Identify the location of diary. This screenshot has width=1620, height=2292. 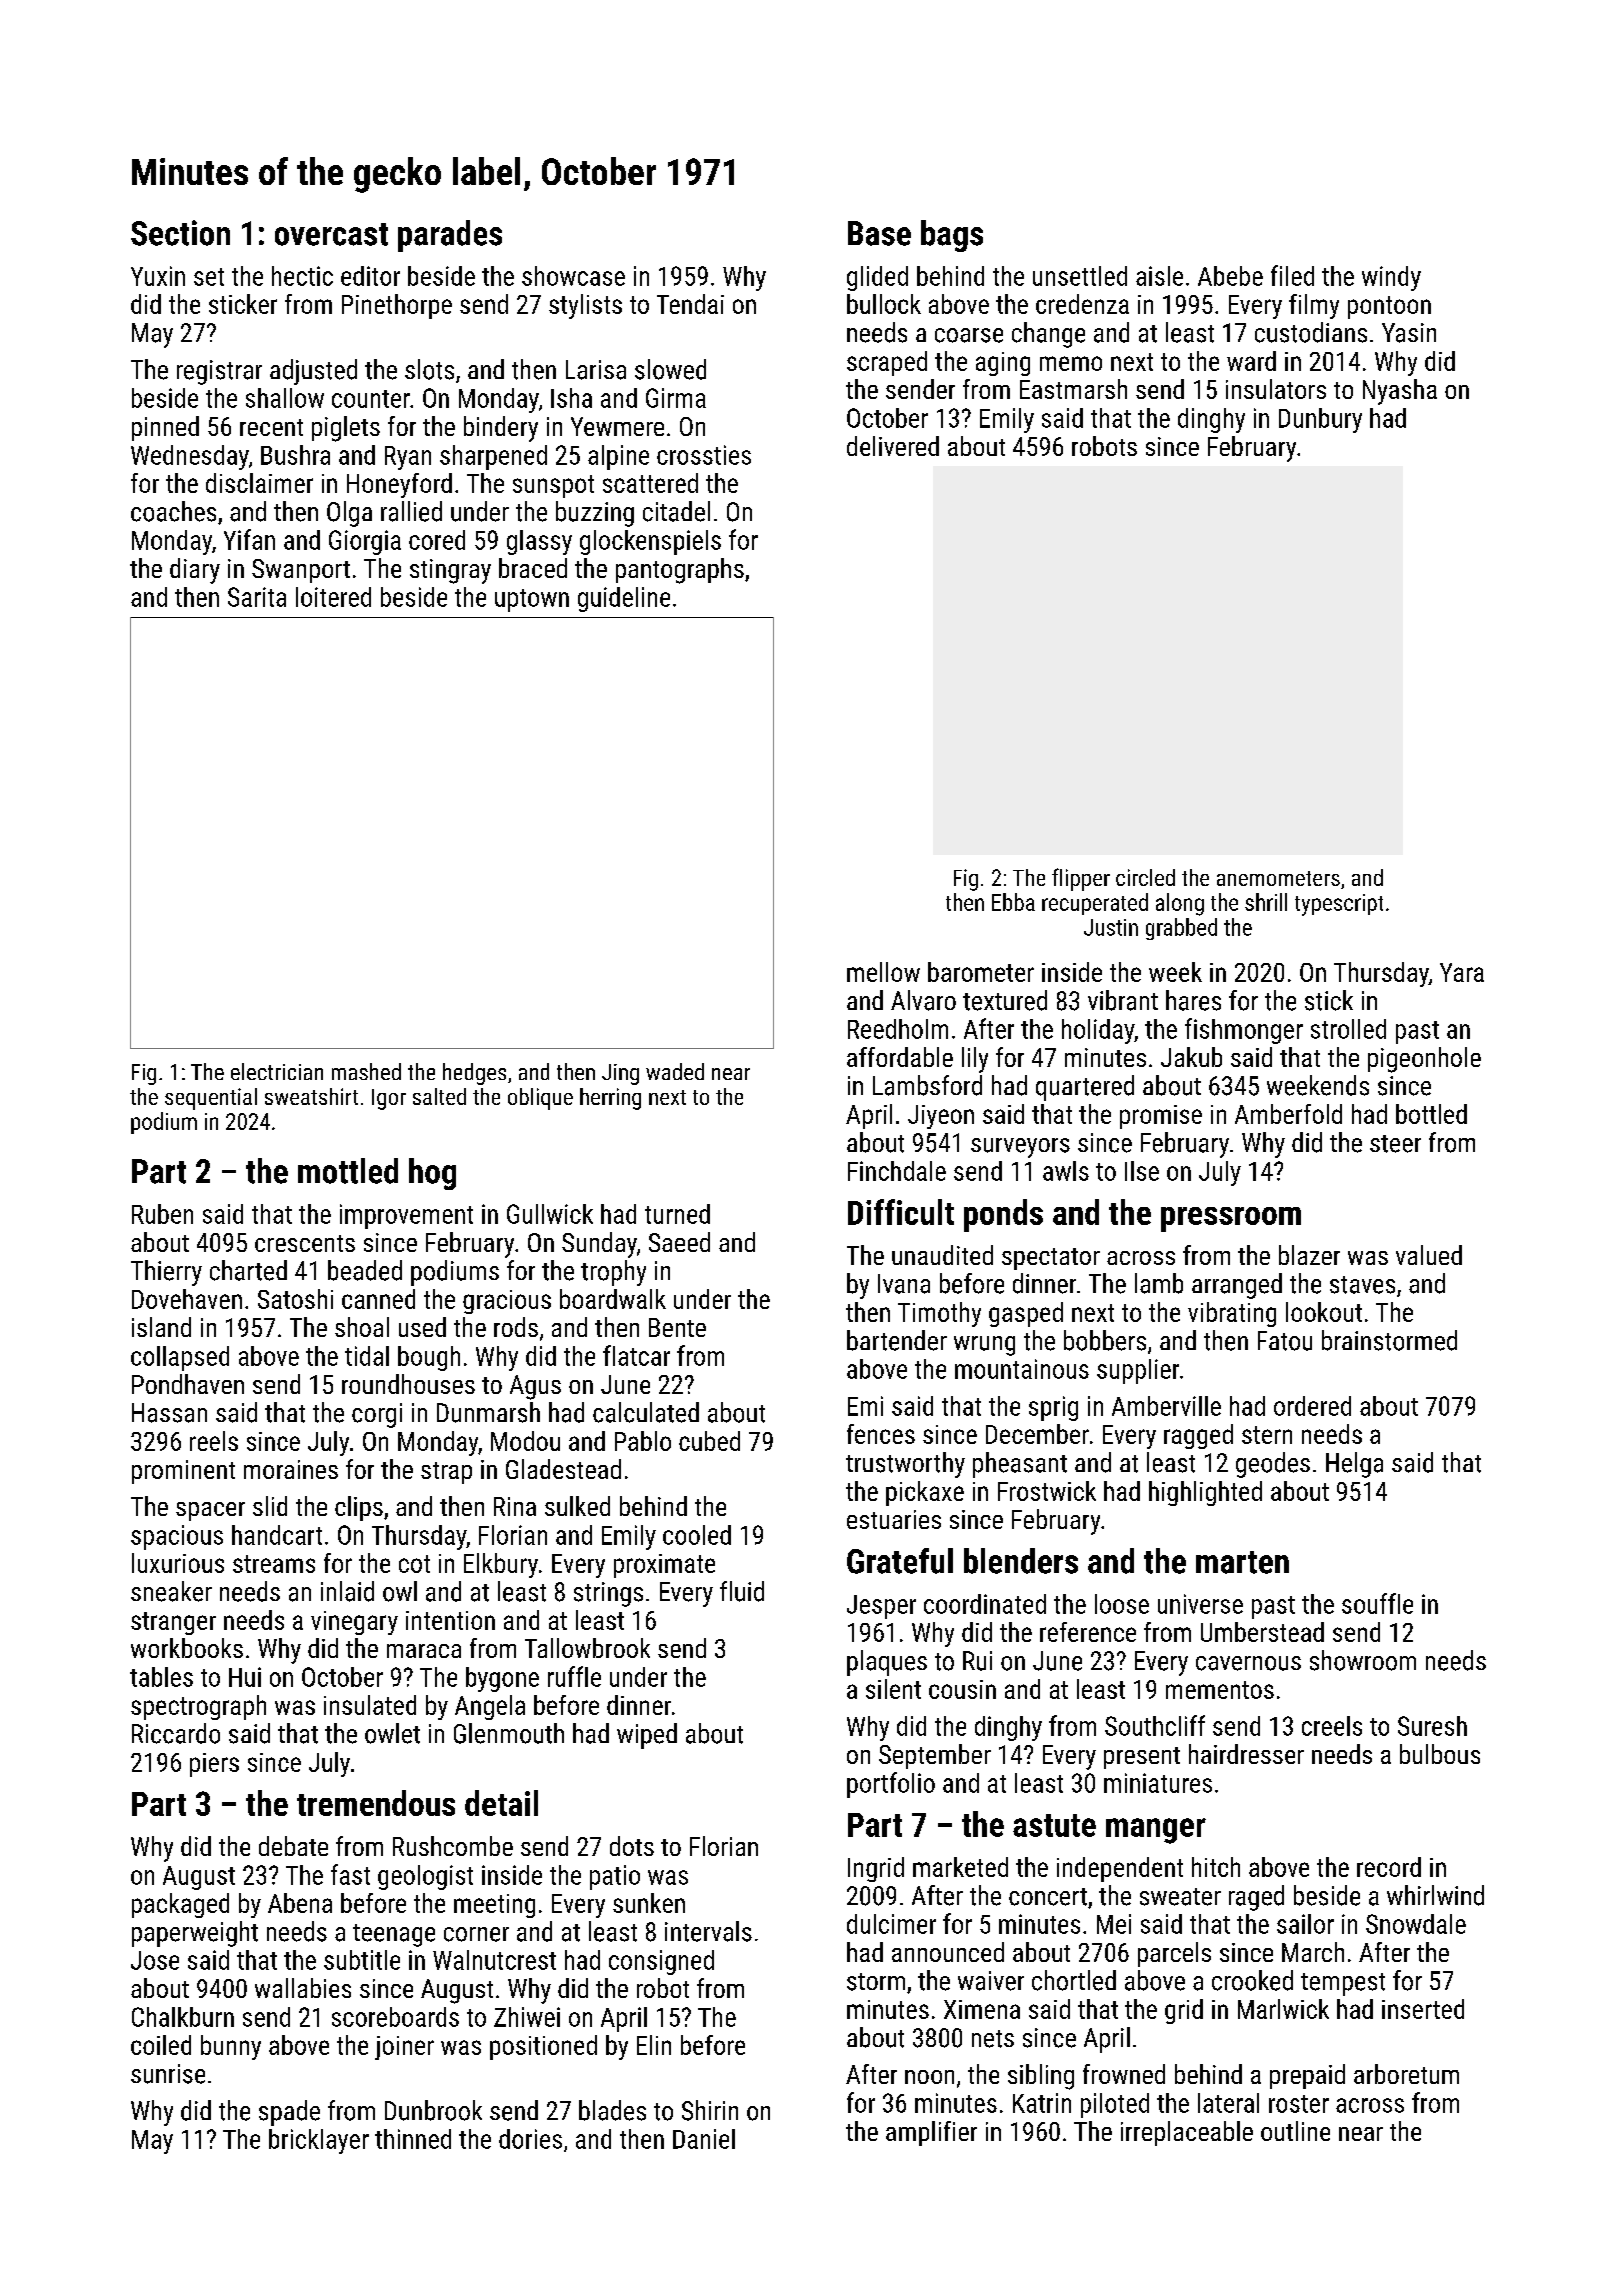
(195, 571).
